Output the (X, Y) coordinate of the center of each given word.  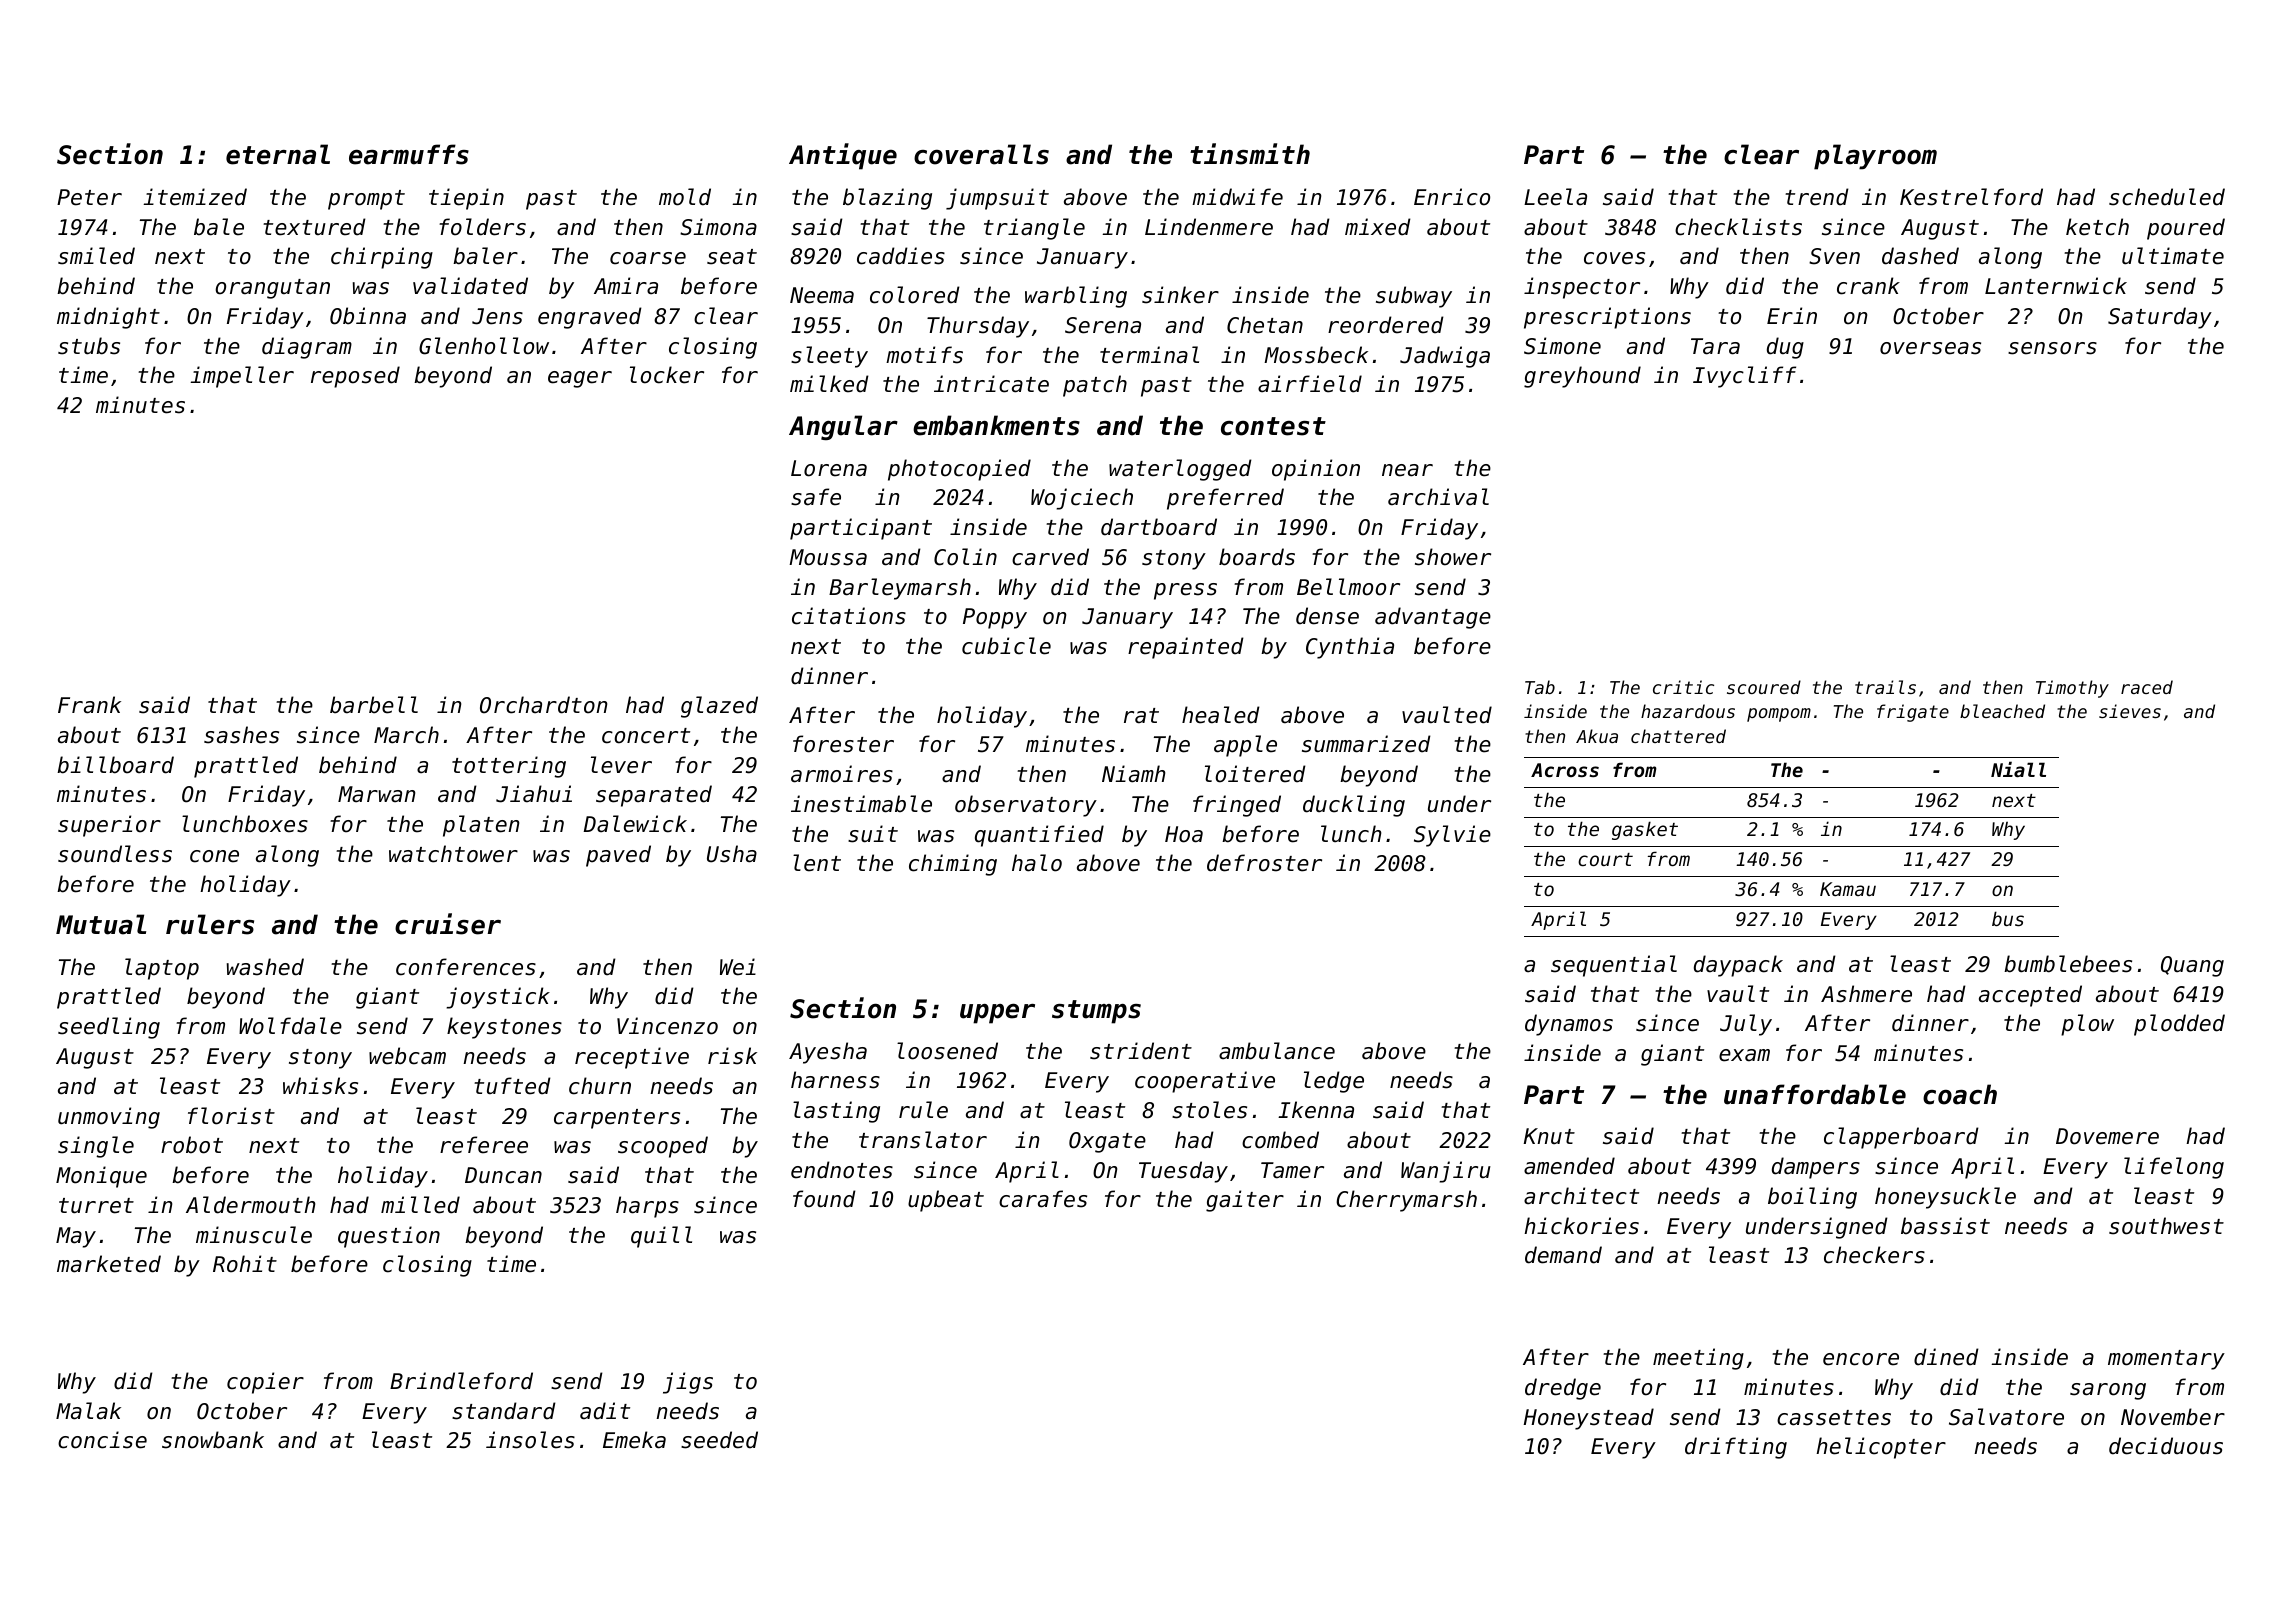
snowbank (213, 1440)
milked (829, 384)
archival (1438, 497)
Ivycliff (1744, 377)
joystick (498, 998)
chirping (382, 258)
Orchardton (543, 705)
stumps (1096, 1012)
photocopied (959, 470)
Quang (2192, 966)
